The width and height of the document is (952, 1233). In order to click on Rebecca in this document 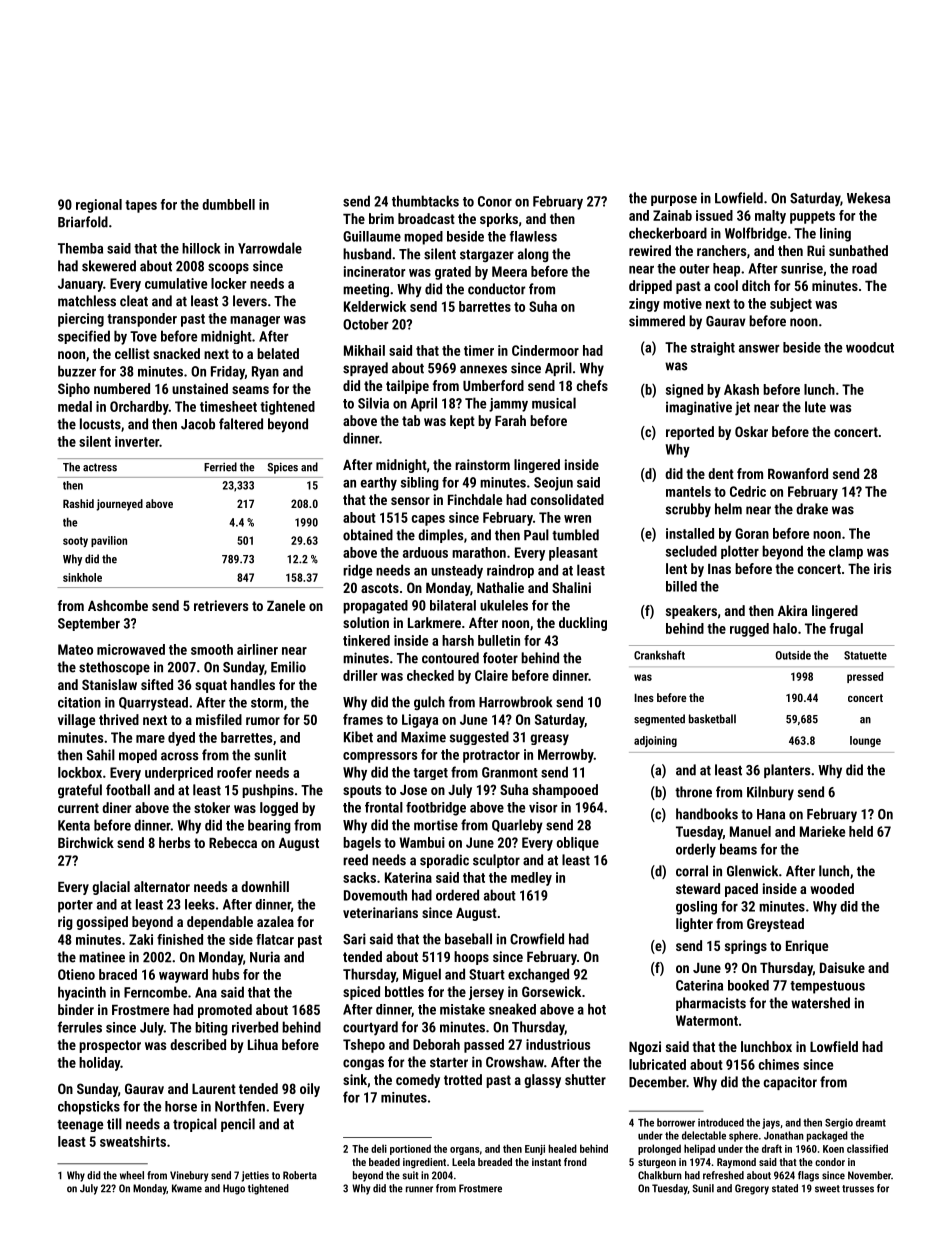, I will do `click(233, 842)`.
